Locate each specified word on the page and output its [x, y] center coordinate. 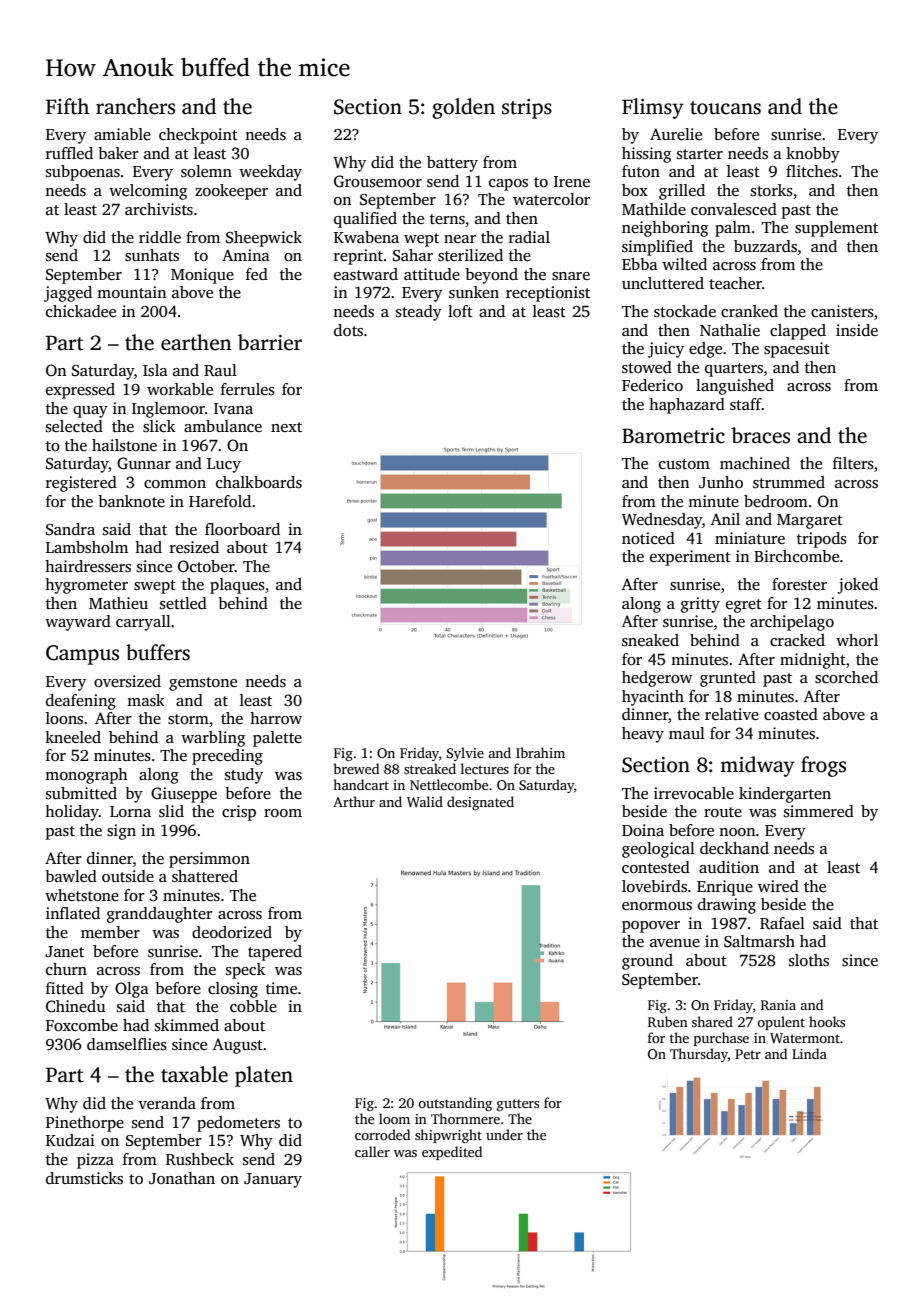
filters [853, 463]
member [110, 932]
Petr [748, 1054]
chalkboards [259, 482]
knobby [813, 155]
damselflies [127, 1044]
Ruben [668, 1021]
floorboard [242, 529]
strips [527, 109]
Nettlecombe [449, 784]
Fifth [67, 106]
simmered [819, 811]
